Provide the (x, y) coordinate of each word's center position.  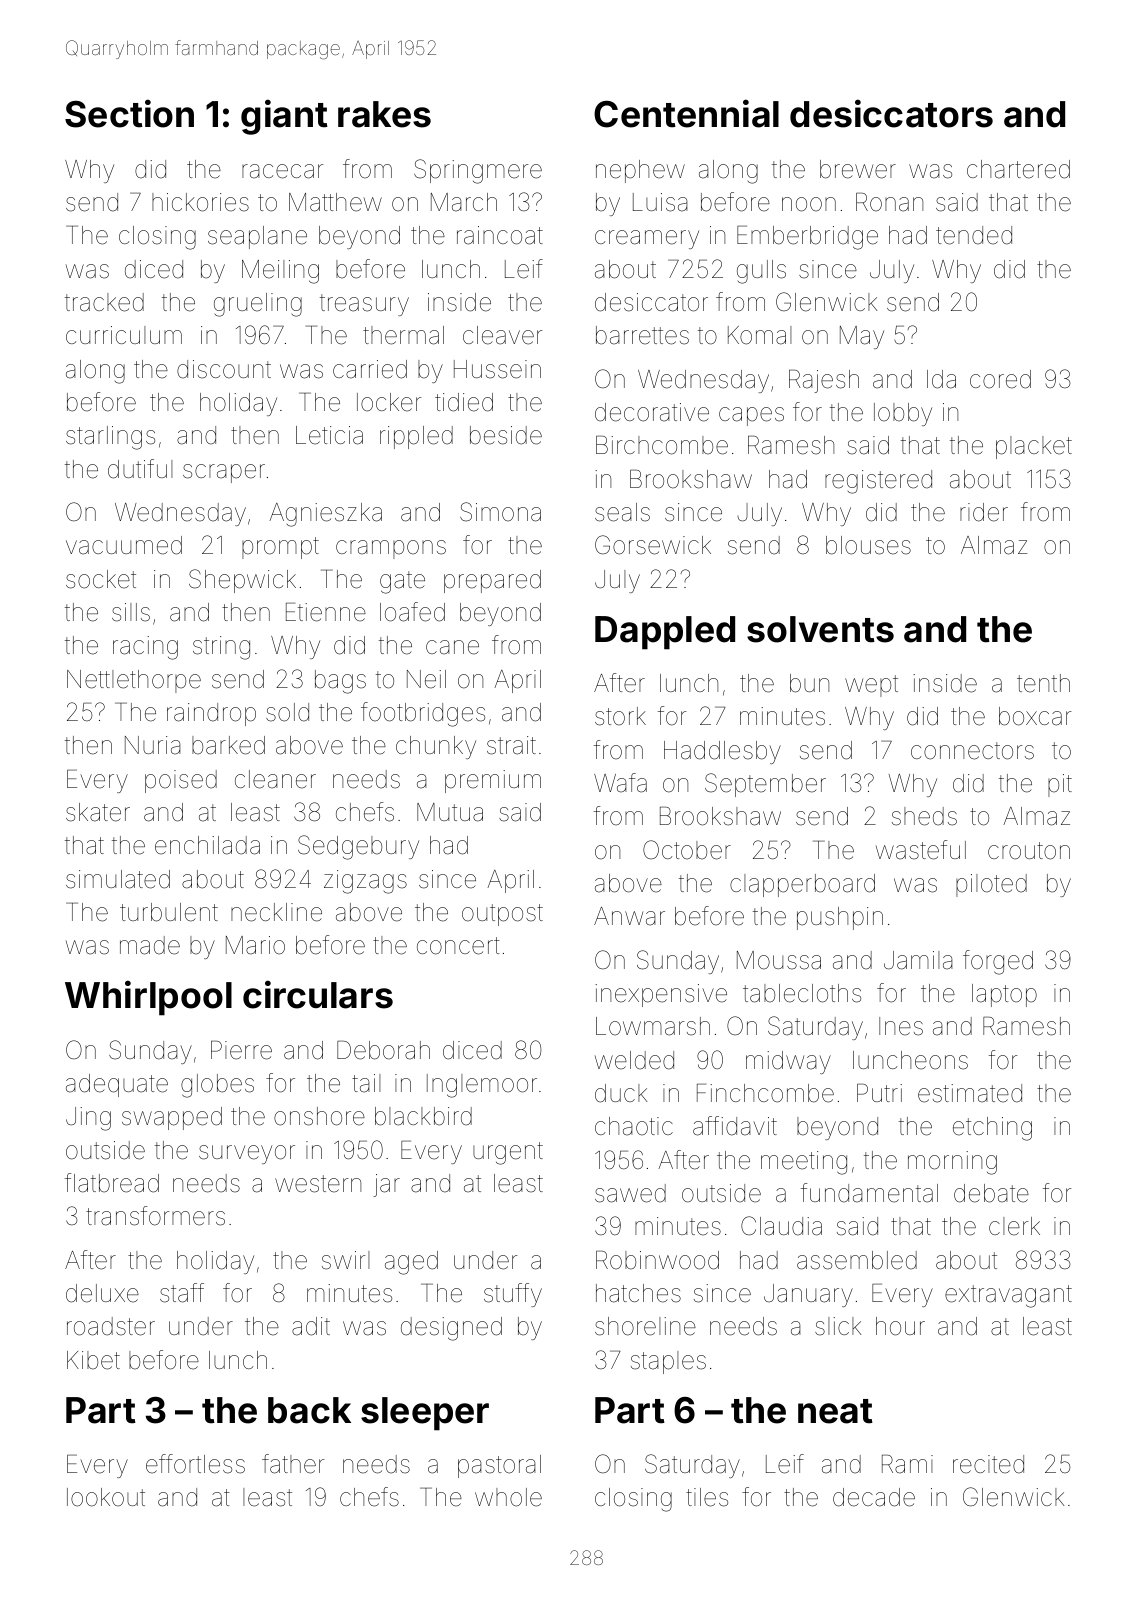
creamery (647, 239)
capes (751, 416)
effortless (195, 1464)
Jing (88, 1119)
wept (871, 686)
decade (874, 1497)
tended (974, 235)
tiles (707, 1497)
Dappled (665, 633)
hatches (638, 1293)
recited (988, 1464)
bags (340, 682)
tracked (104, 302)
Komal (760, 335)
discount (224, 369)
